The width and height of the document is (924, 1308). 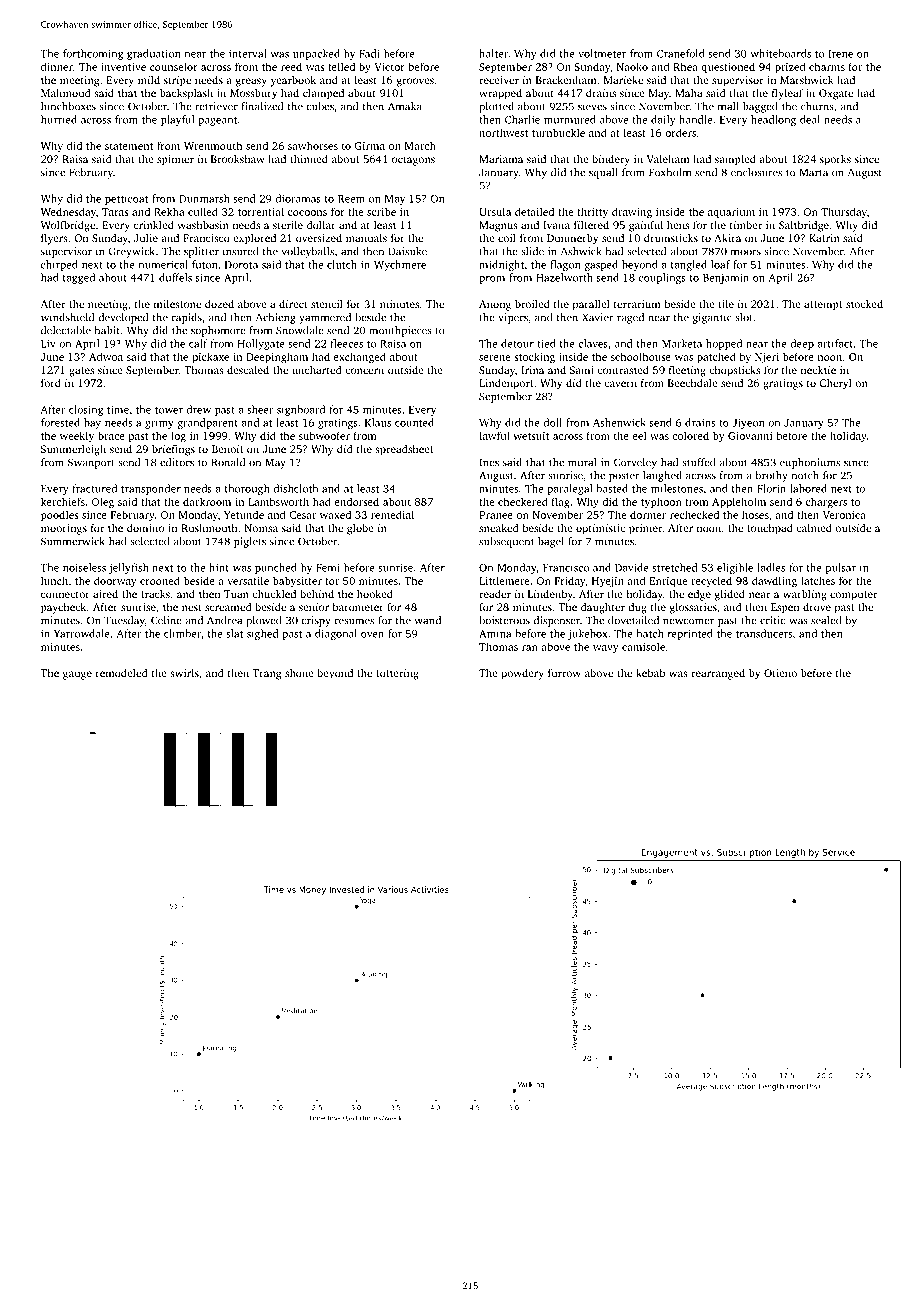 I want to click on hurried, so click(x=59, y=119).
